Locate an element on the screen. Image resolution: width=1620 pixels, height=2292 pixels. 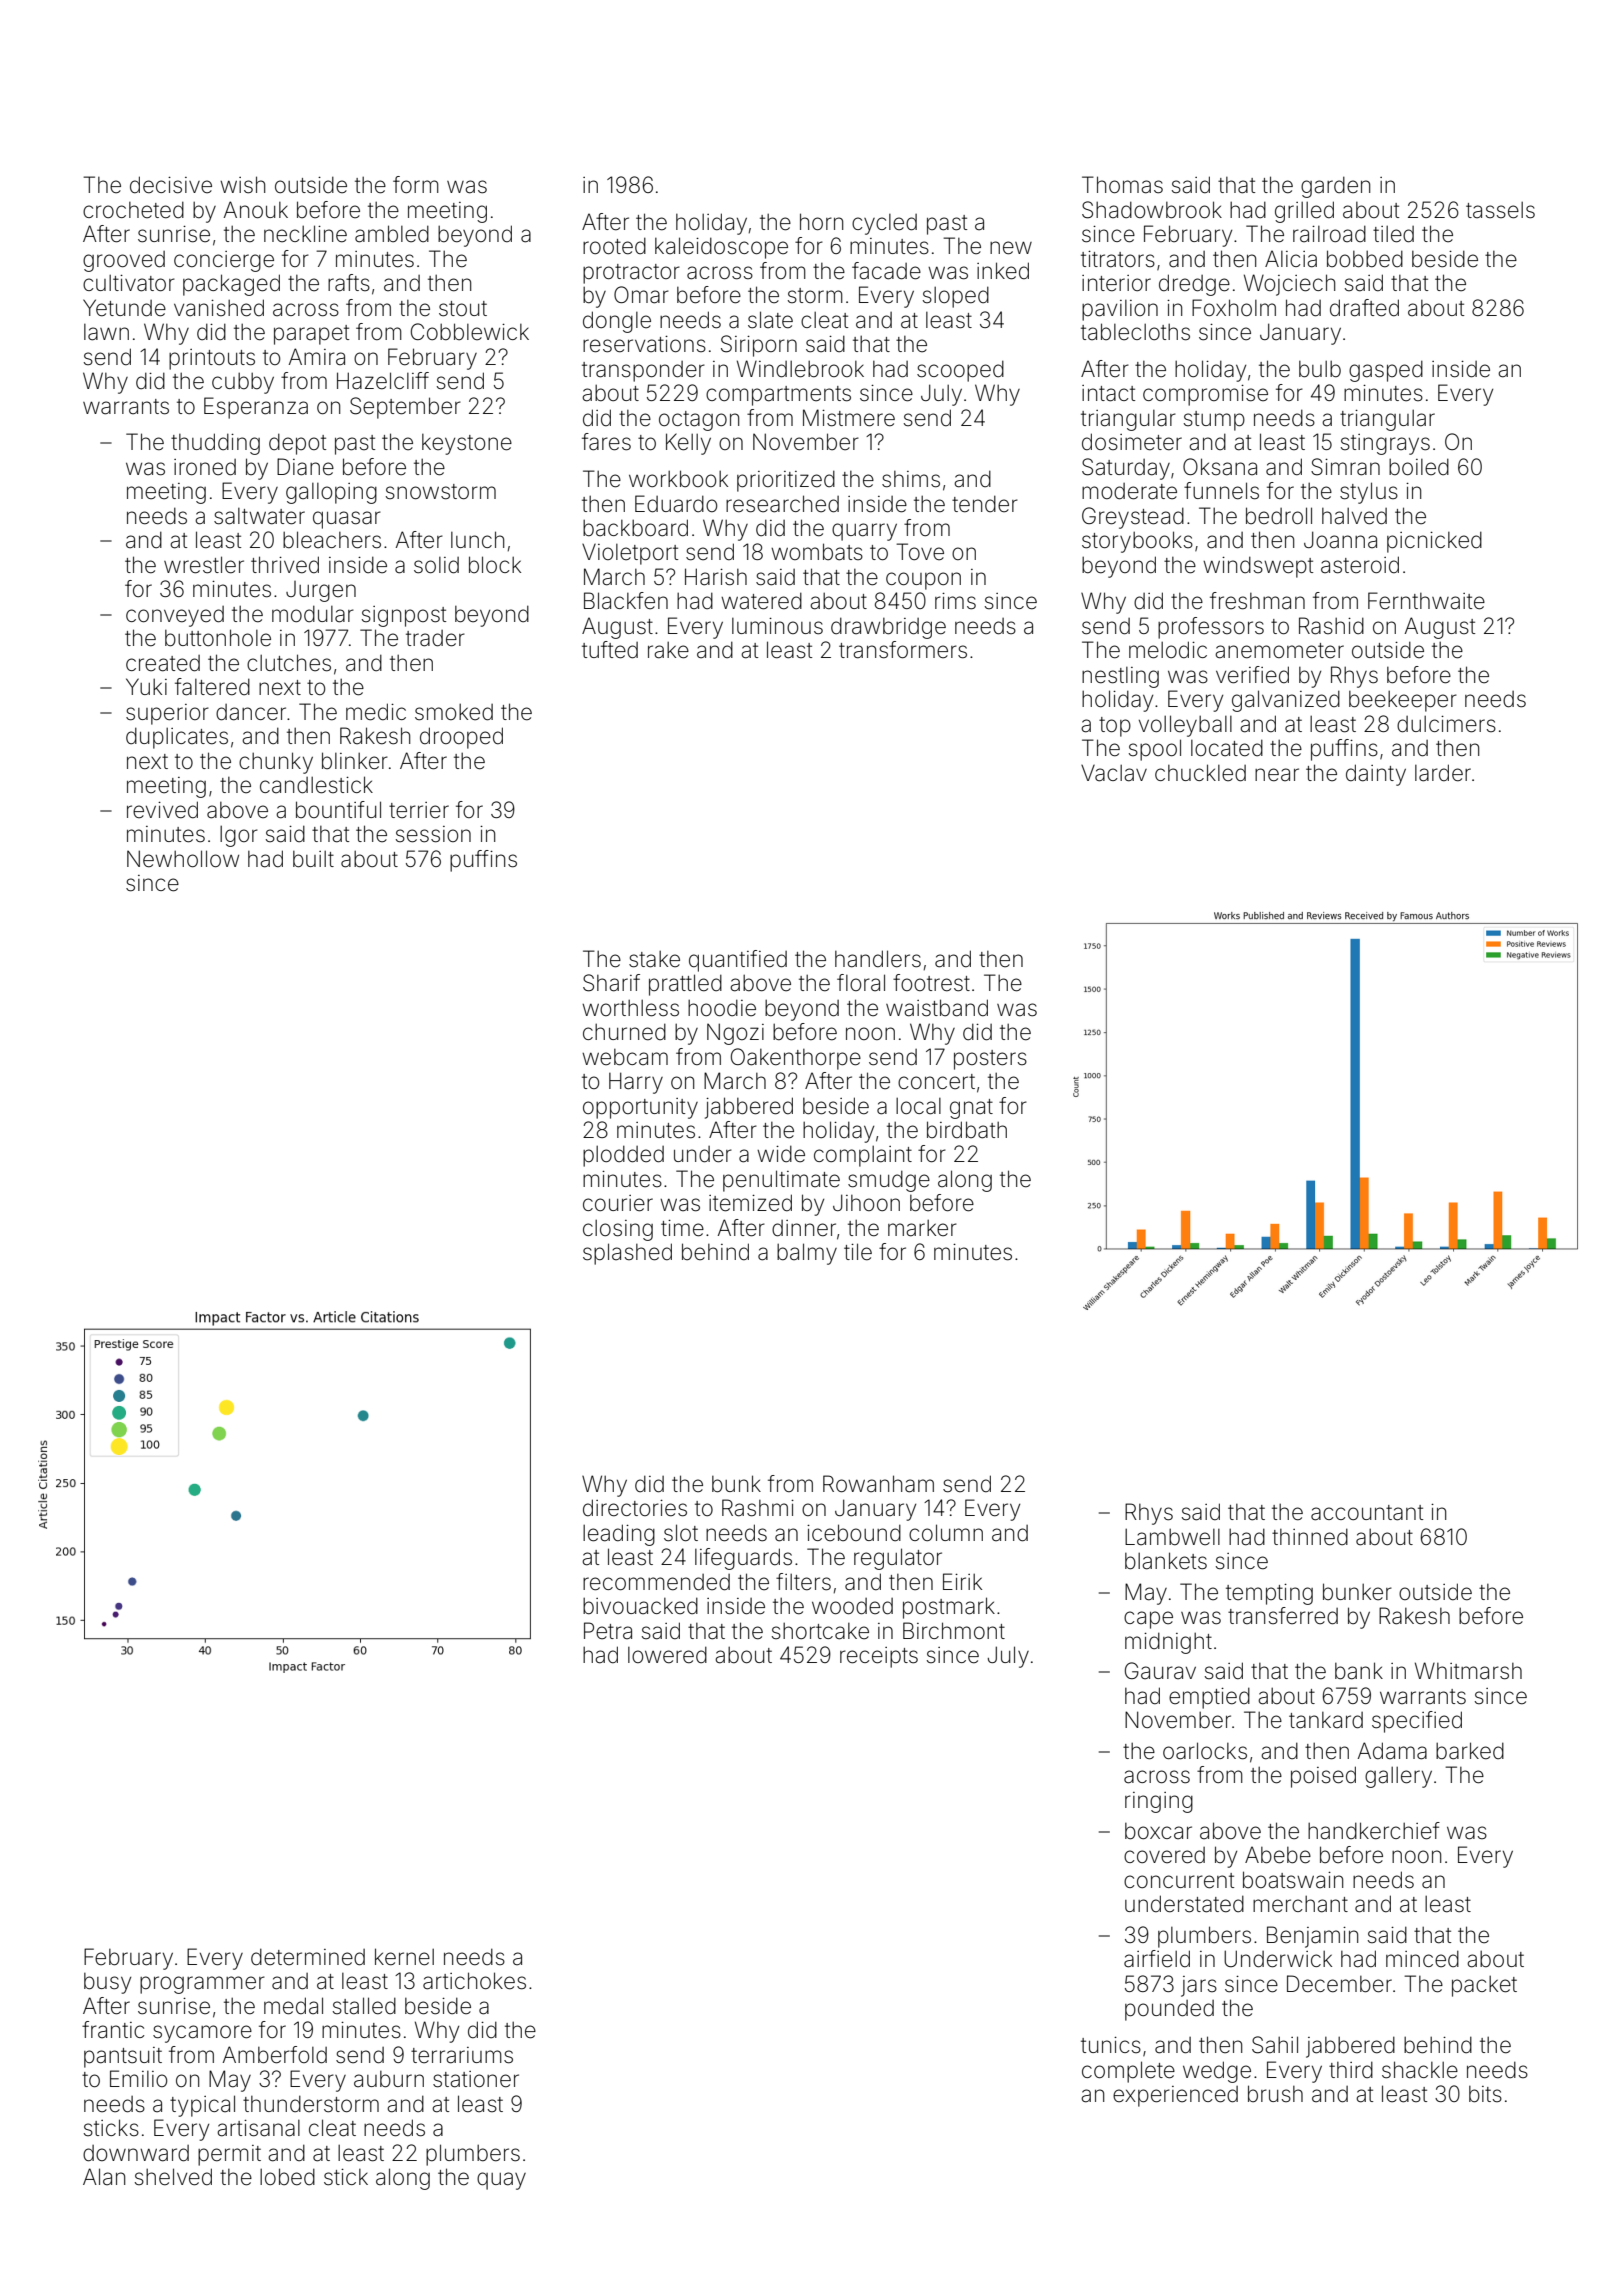
minced is located at coordinates (1422, 1959).
